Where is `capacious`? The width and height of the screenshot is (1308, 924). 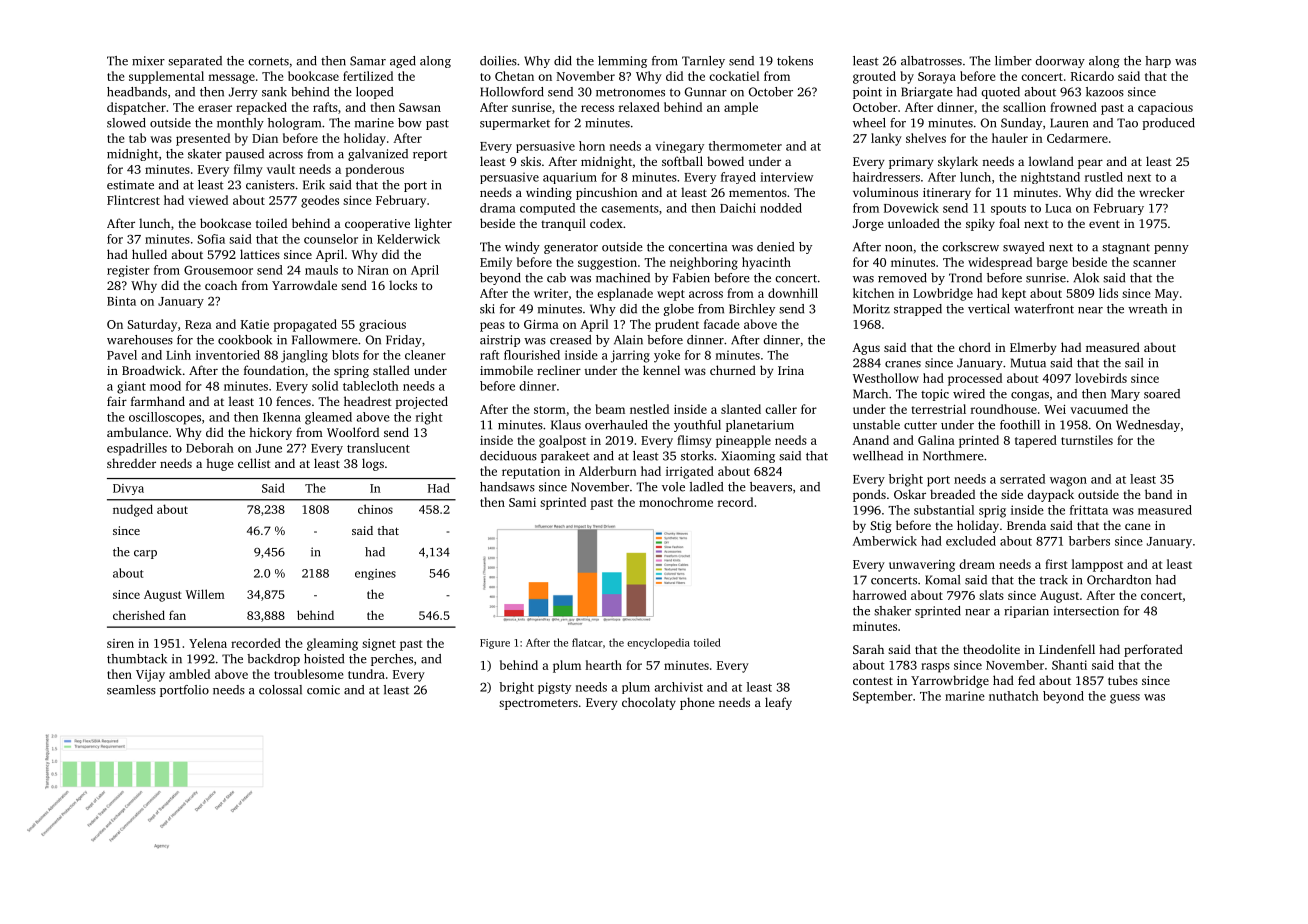
capacious is located at coordinates (1165, 109).
